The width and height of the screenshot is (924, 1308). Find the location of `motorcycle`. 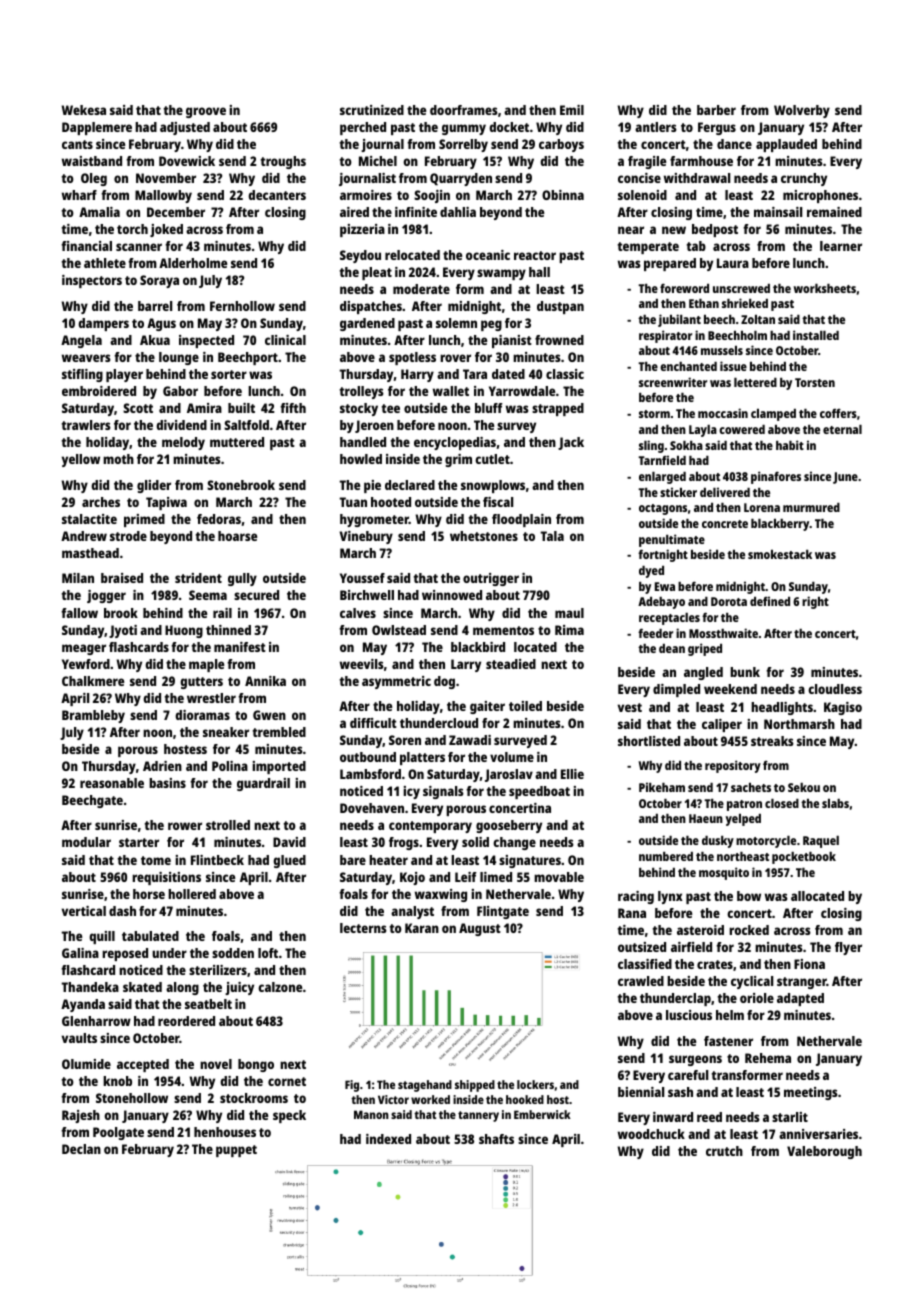

motorcycle is located at coordinates (766, 842).
